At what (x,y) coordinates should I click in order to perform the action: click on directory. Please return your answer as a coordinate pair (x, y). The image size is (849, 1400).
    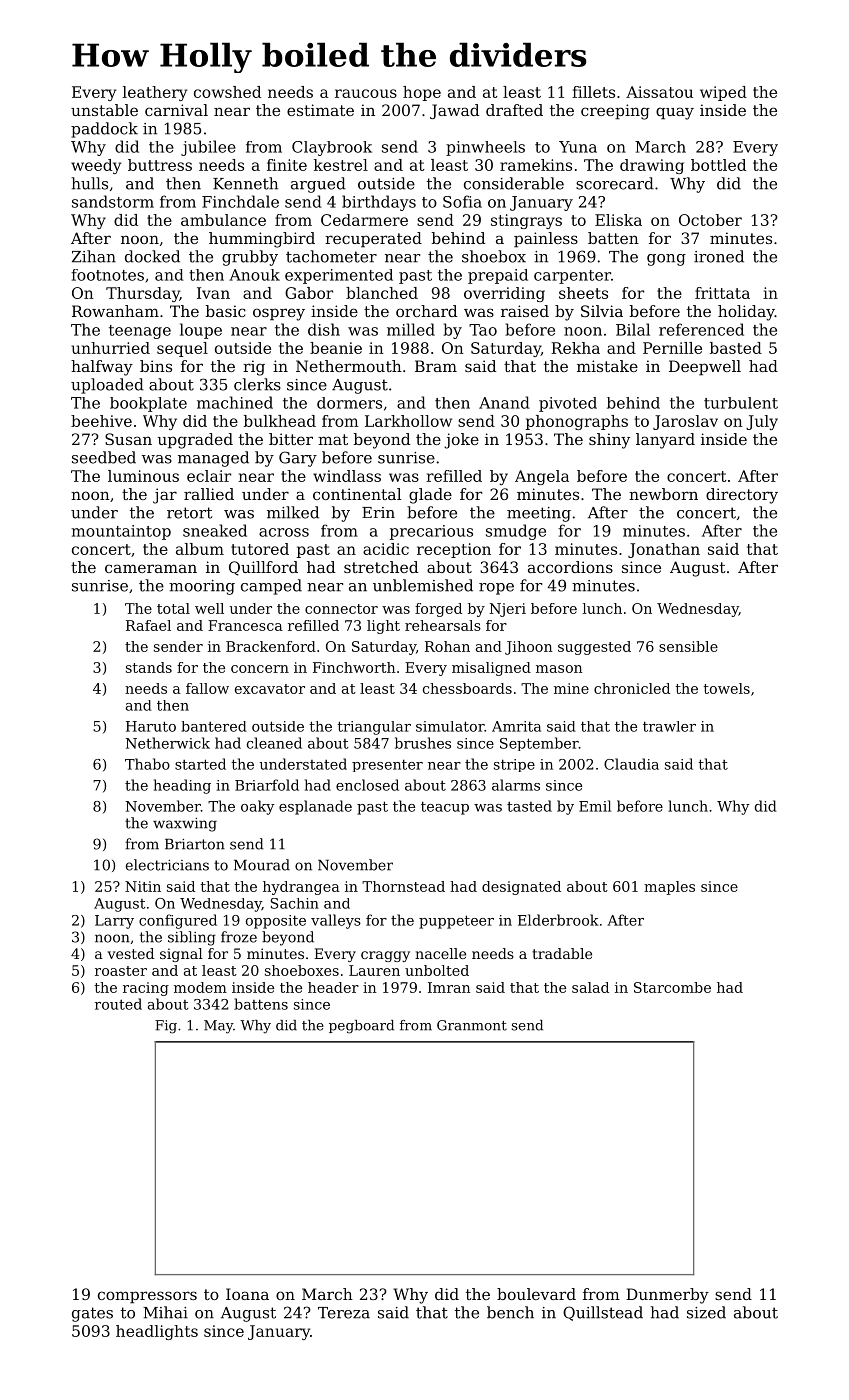
    Looking at the image, I should click on (742, 496).
